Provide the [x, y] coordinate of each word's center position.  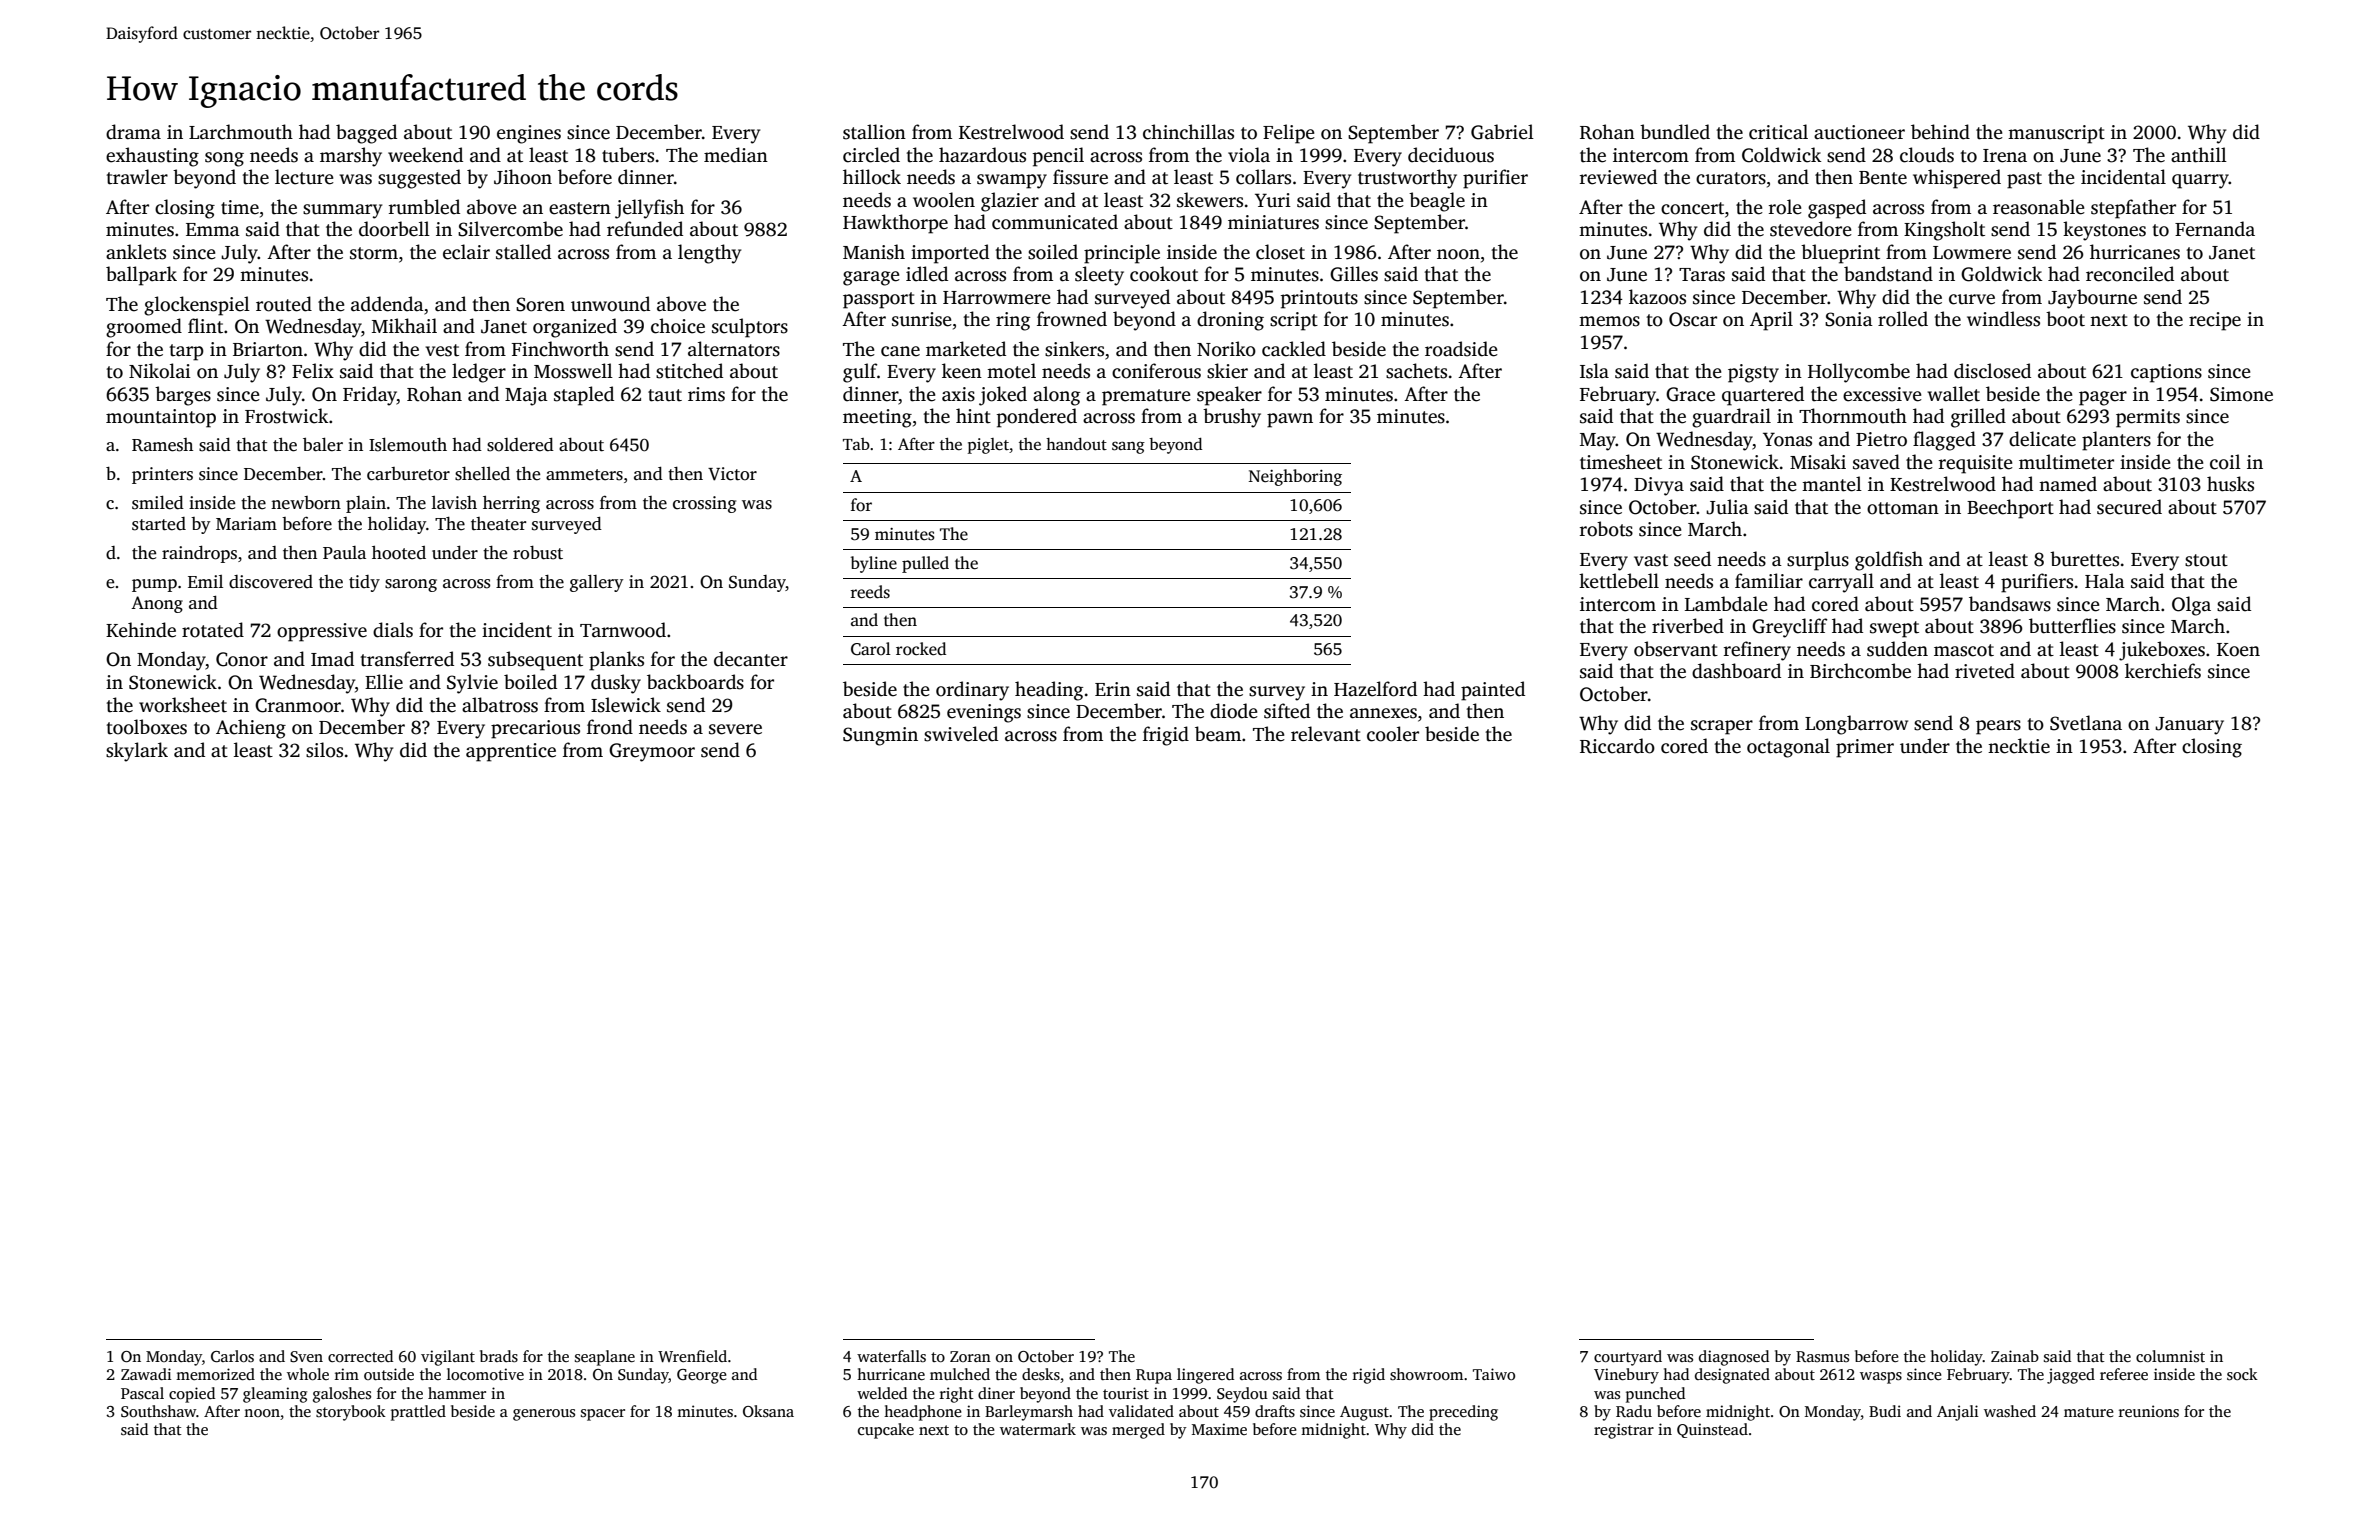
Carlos [232, 1356]
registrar [1624, 1431]
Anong [157, 604]
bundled [1675, 132]
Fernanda [2215, 229]
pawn [1290, 420]
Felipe [1289, 134]
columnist [2170, 1356]
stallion [874, 132]
